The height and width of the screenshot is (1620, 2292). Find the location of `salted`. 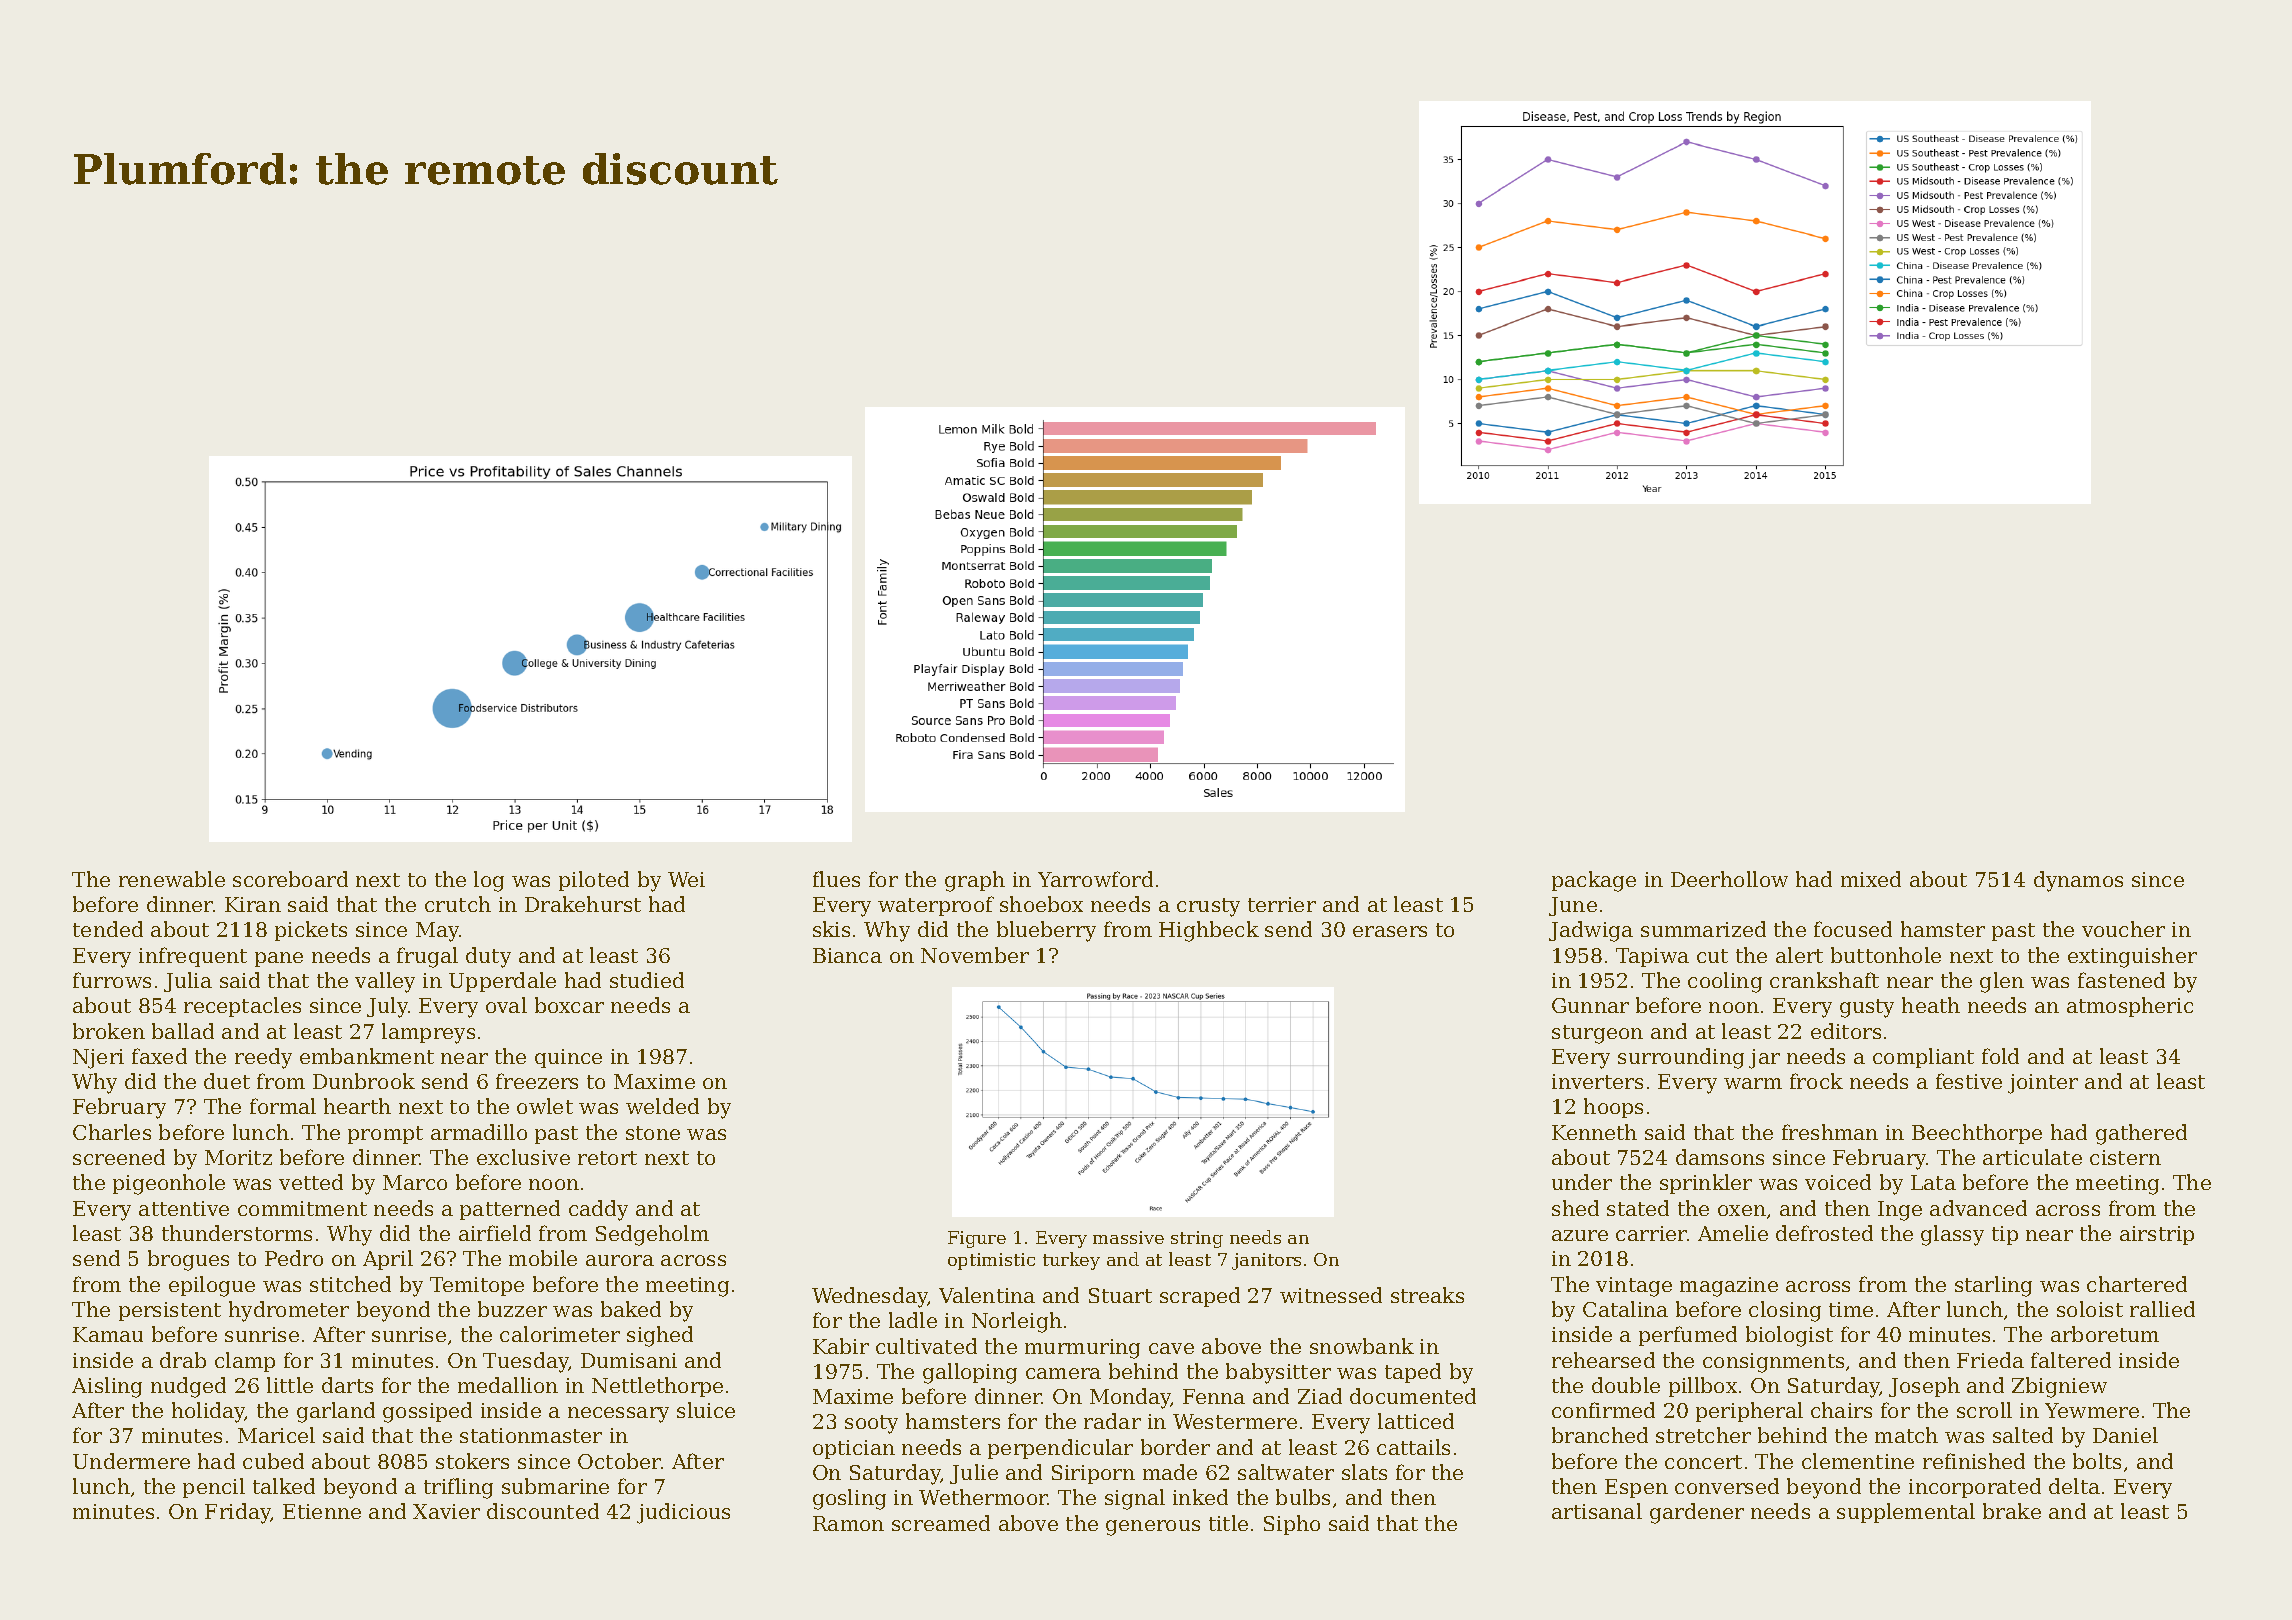

salted is located at coordinates (2023, 1435).
